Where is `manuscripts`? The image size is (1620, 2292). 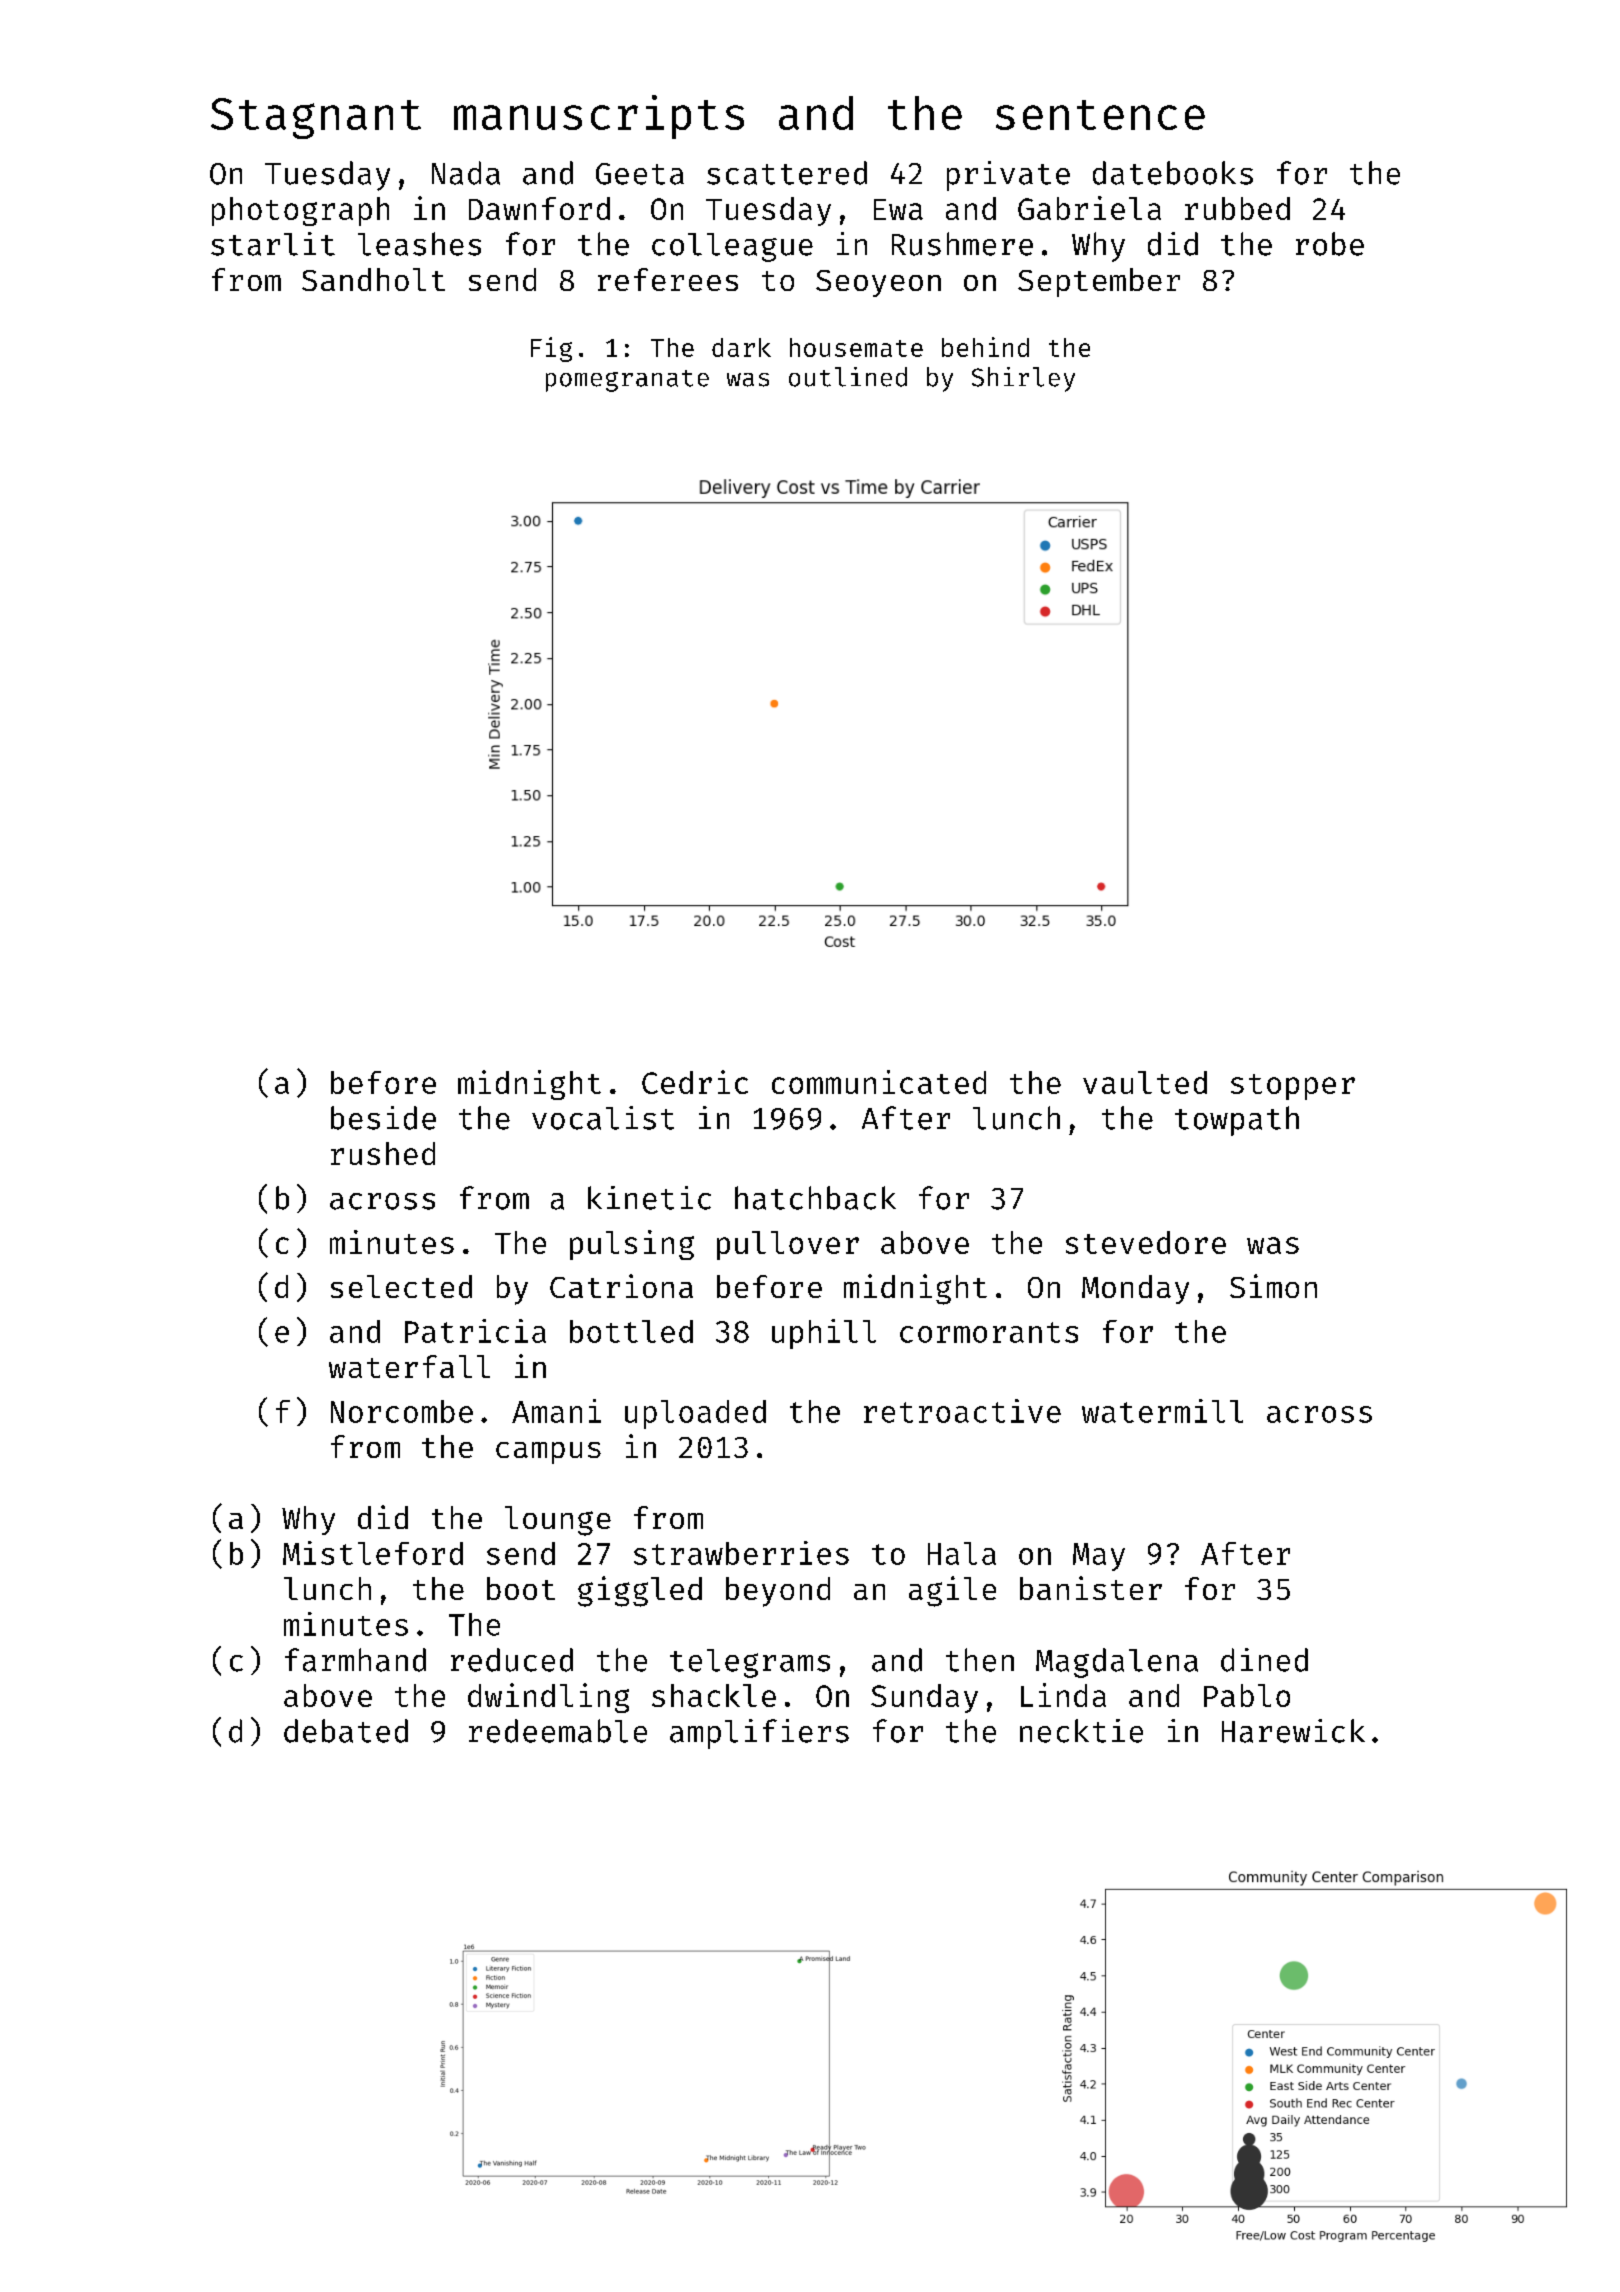
manuscripts is located at coordinates (599, 117).
